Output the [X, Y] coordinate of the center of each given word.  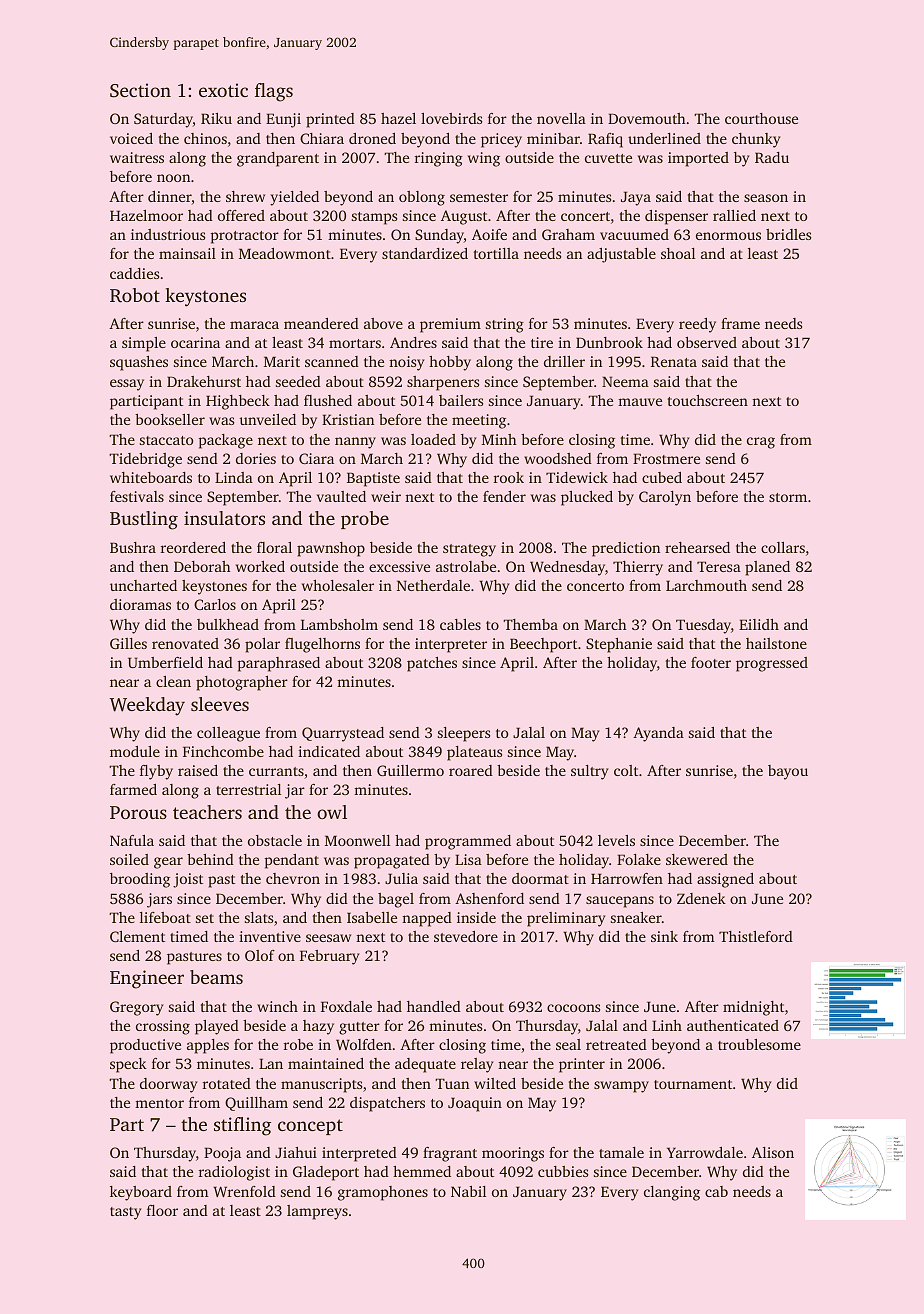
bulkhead [228, 624]
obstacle [275, 840]
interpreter [451, 645]
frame [740, 323]
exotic [223, 90]
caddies [134, 273]
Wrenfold [244, 1191]
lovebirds [451, 118]
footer [711, 662]
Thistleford [756, 936]
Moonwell [357, 840]
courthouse [761, 118]
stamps [374, 218]
